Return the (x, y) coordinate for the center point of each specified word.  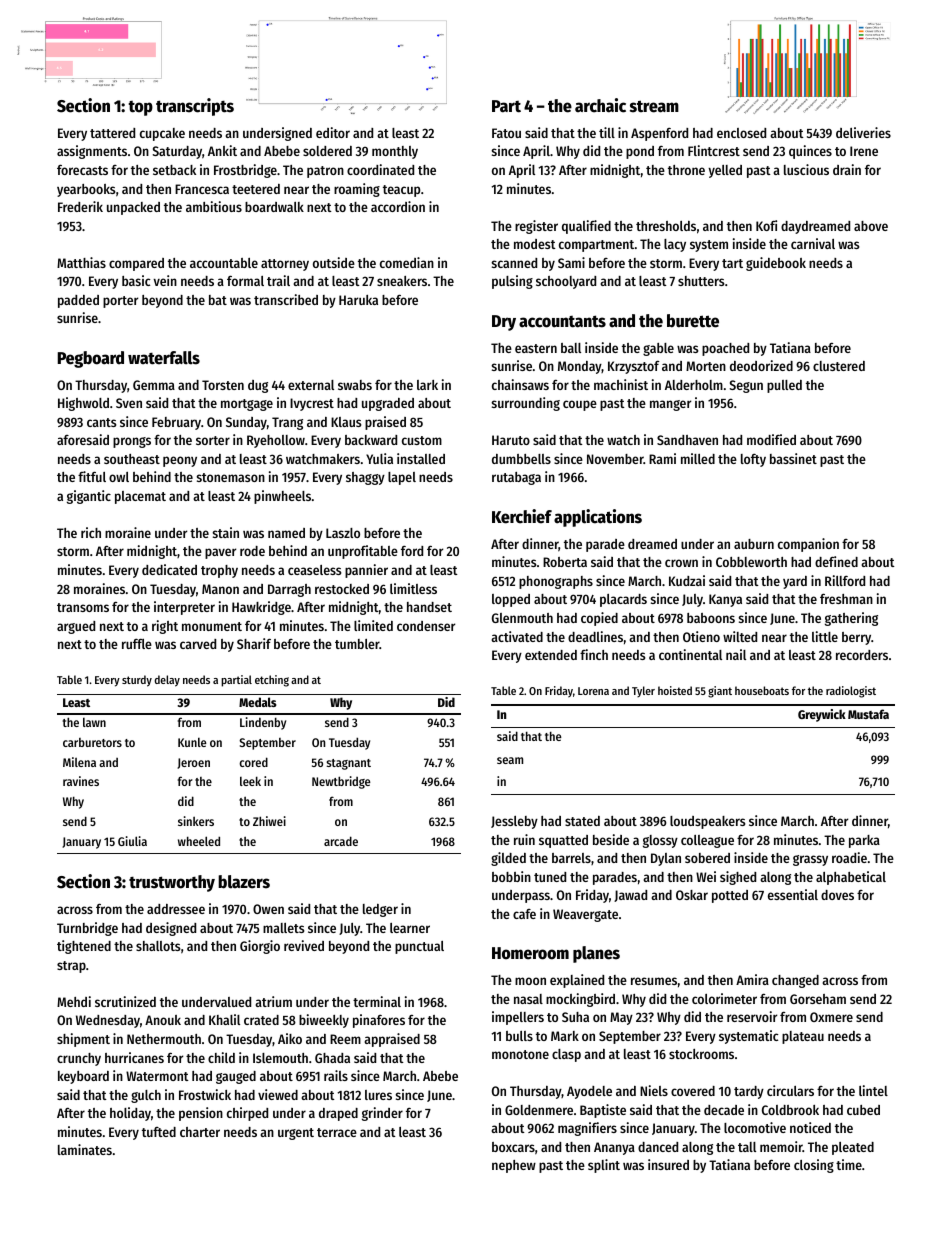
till (607, 132)
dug (258, 386)
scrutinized (125, 1001)
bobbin (511, 876)
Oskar (692, 895)
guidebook (776, 264)
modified (771, 439)
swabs (355, 385)
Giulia (132, 841)
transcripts (195, 107)
